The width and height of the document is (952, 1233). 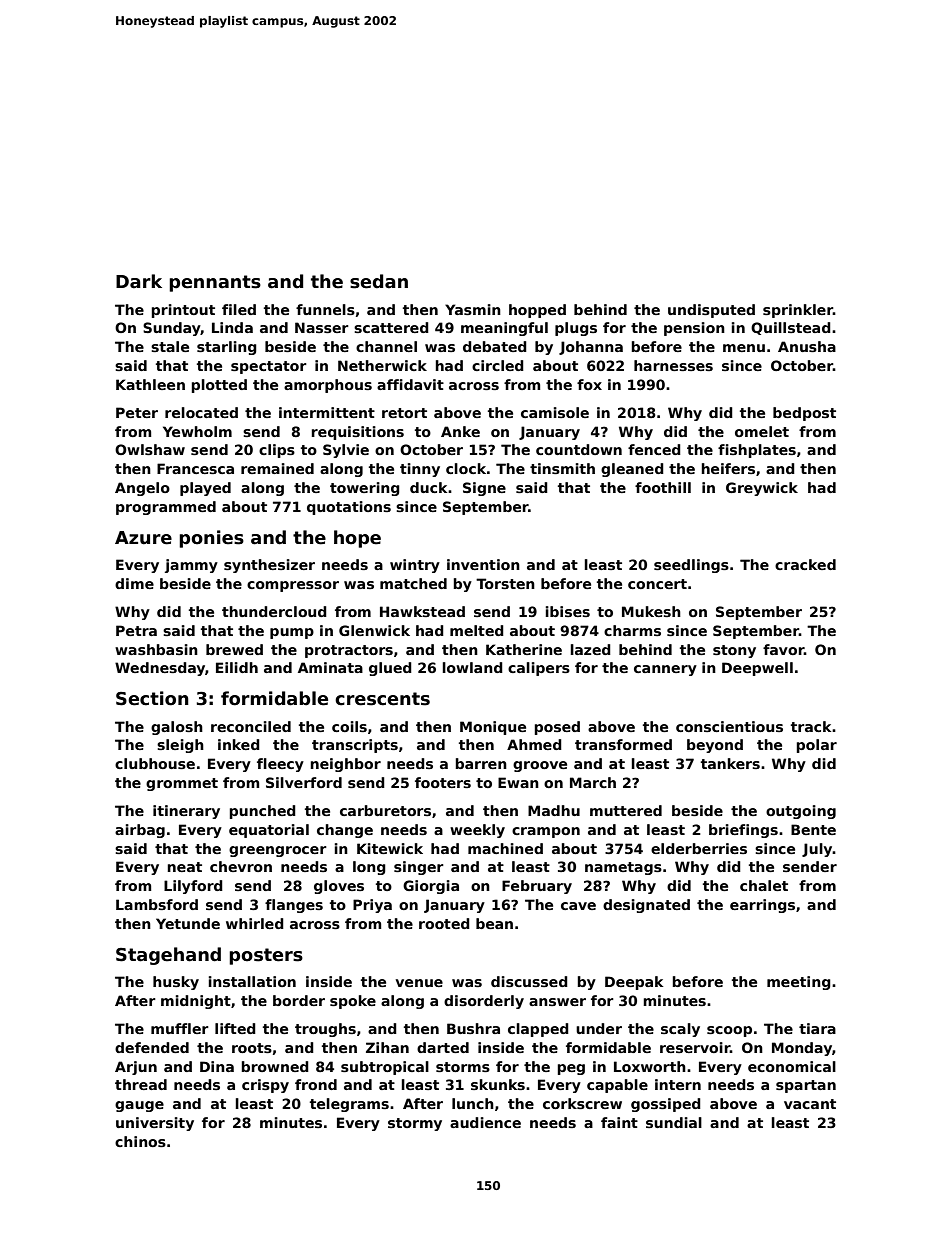 What do you see at coordinates (215, 283) in the document?
I see `pennants` at bounding box center [215, 283].
